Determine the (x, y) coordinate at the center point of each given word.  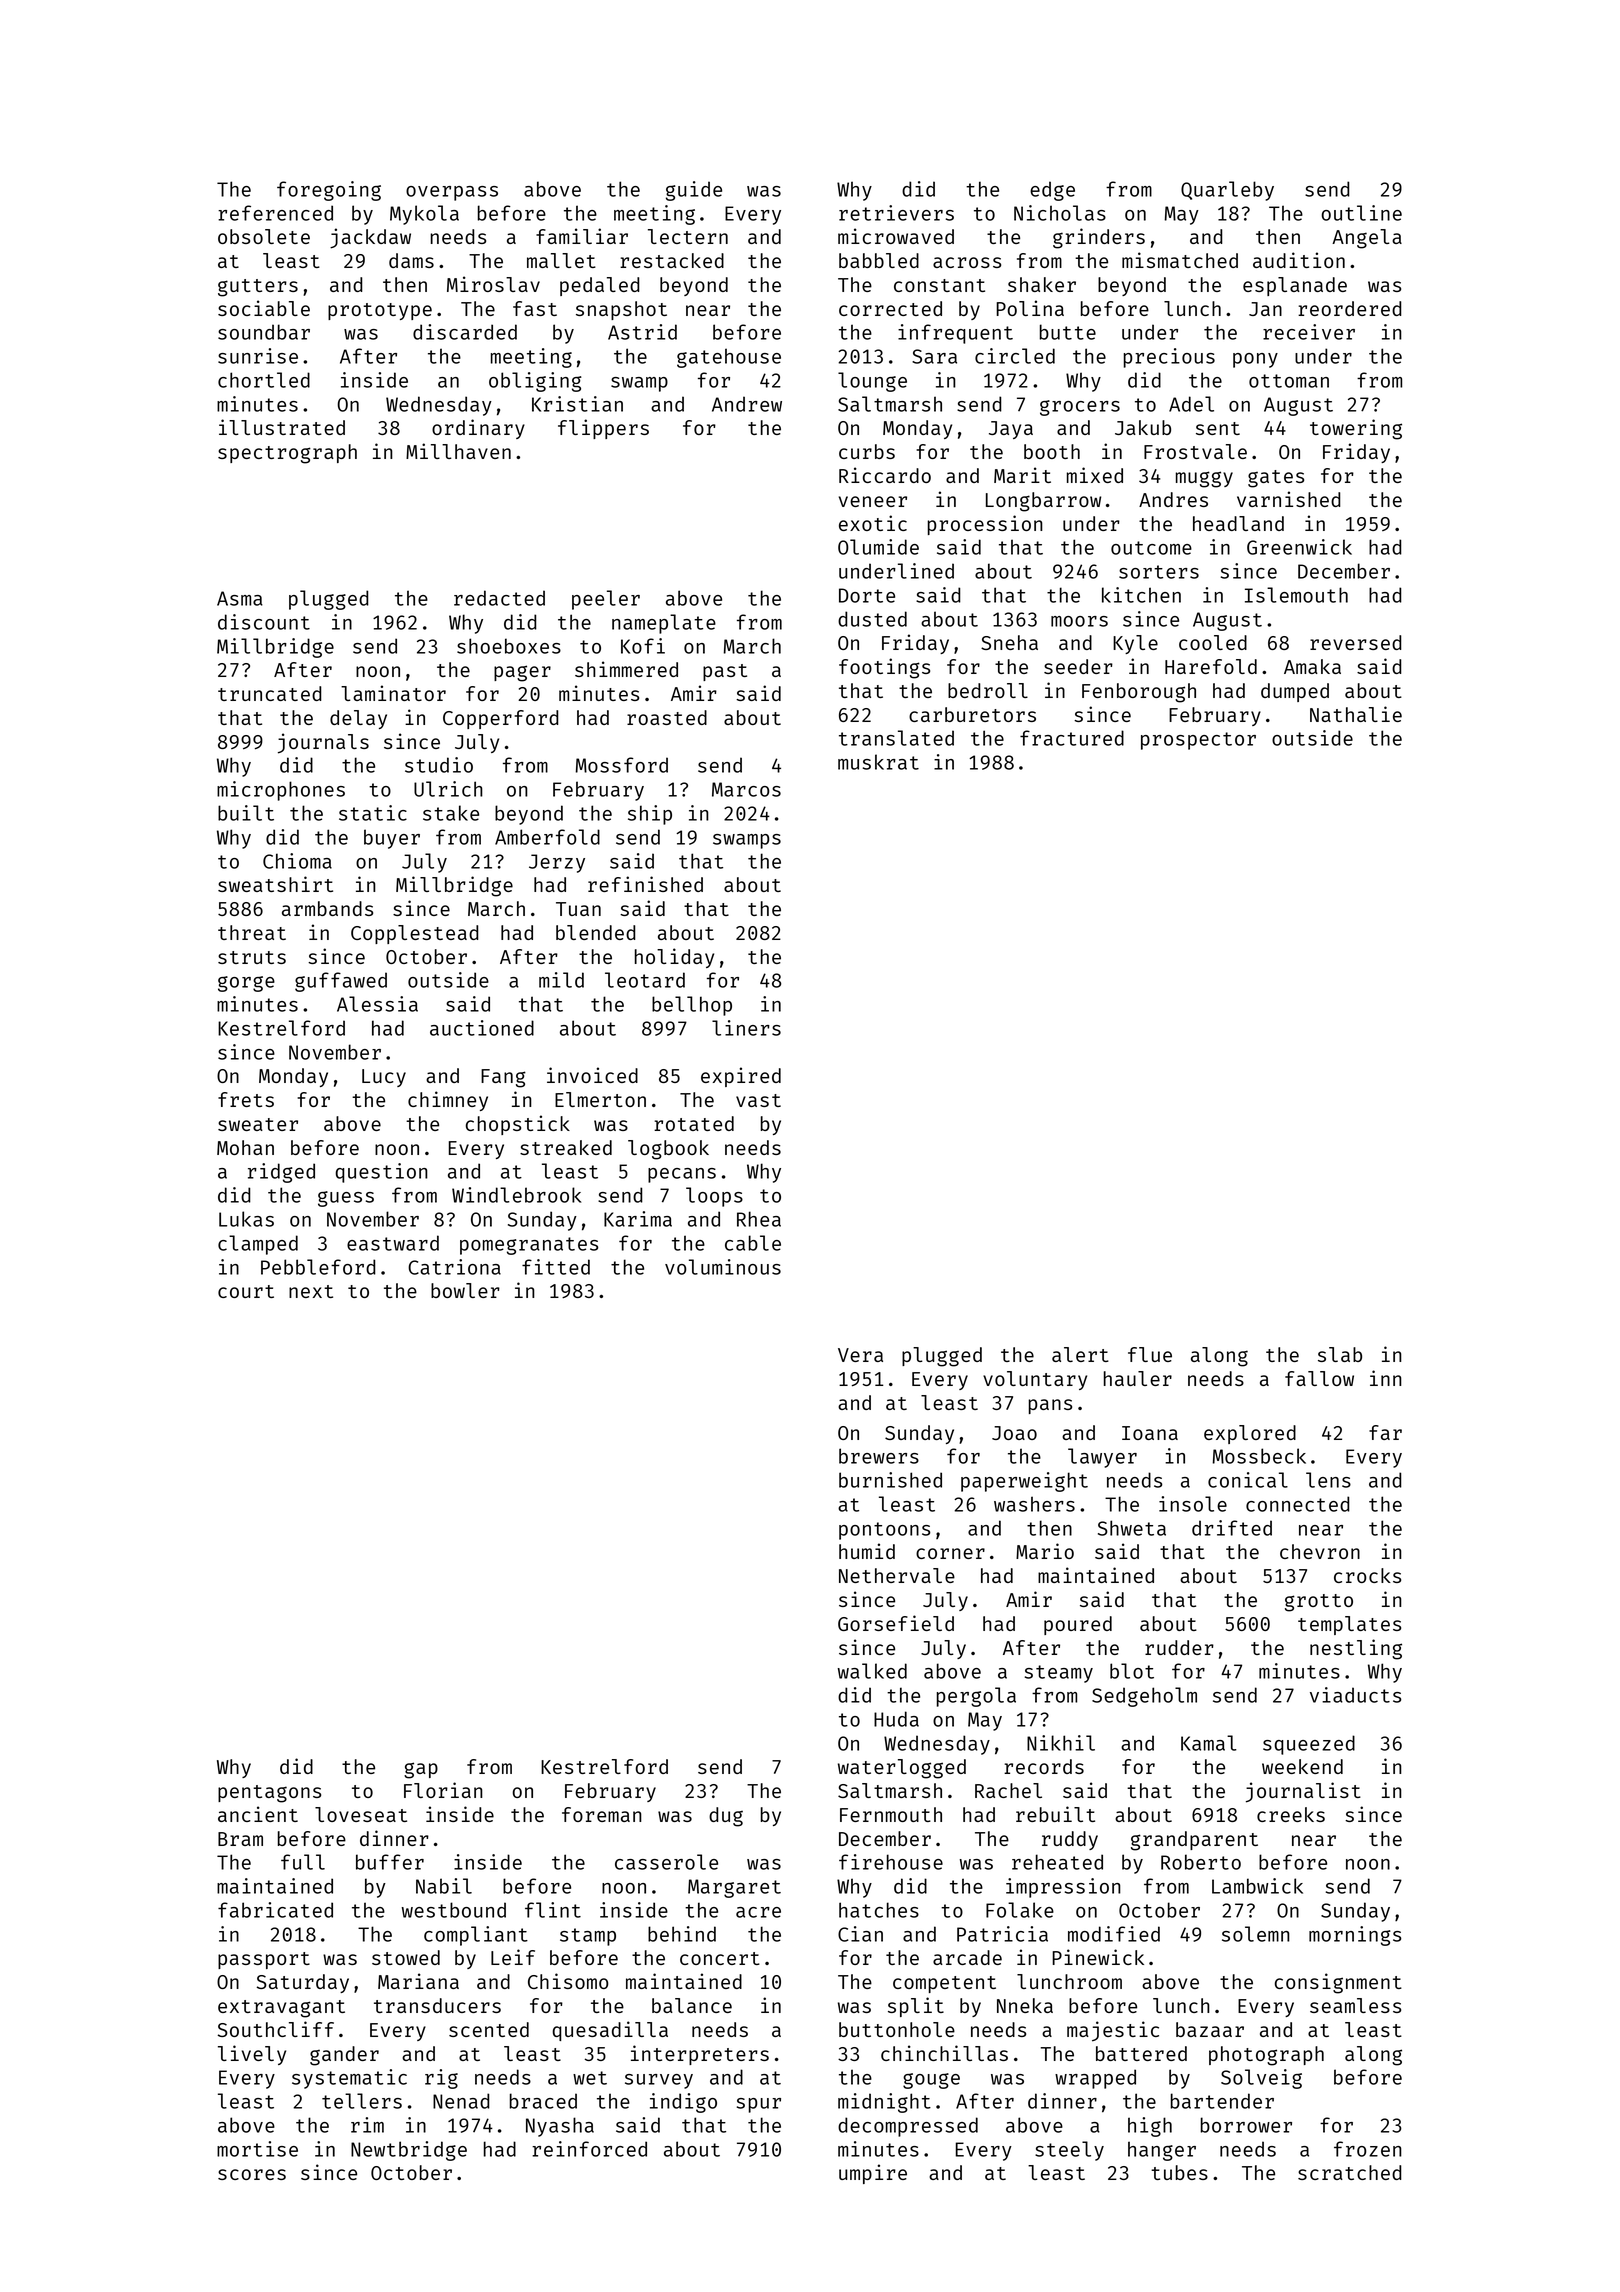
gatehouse (729, 358)
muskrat (878, 762)
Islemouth (1296, 595)
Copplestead (415, 934)
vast (758, 1100)
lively (252, 2055)
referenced (275, 213)
